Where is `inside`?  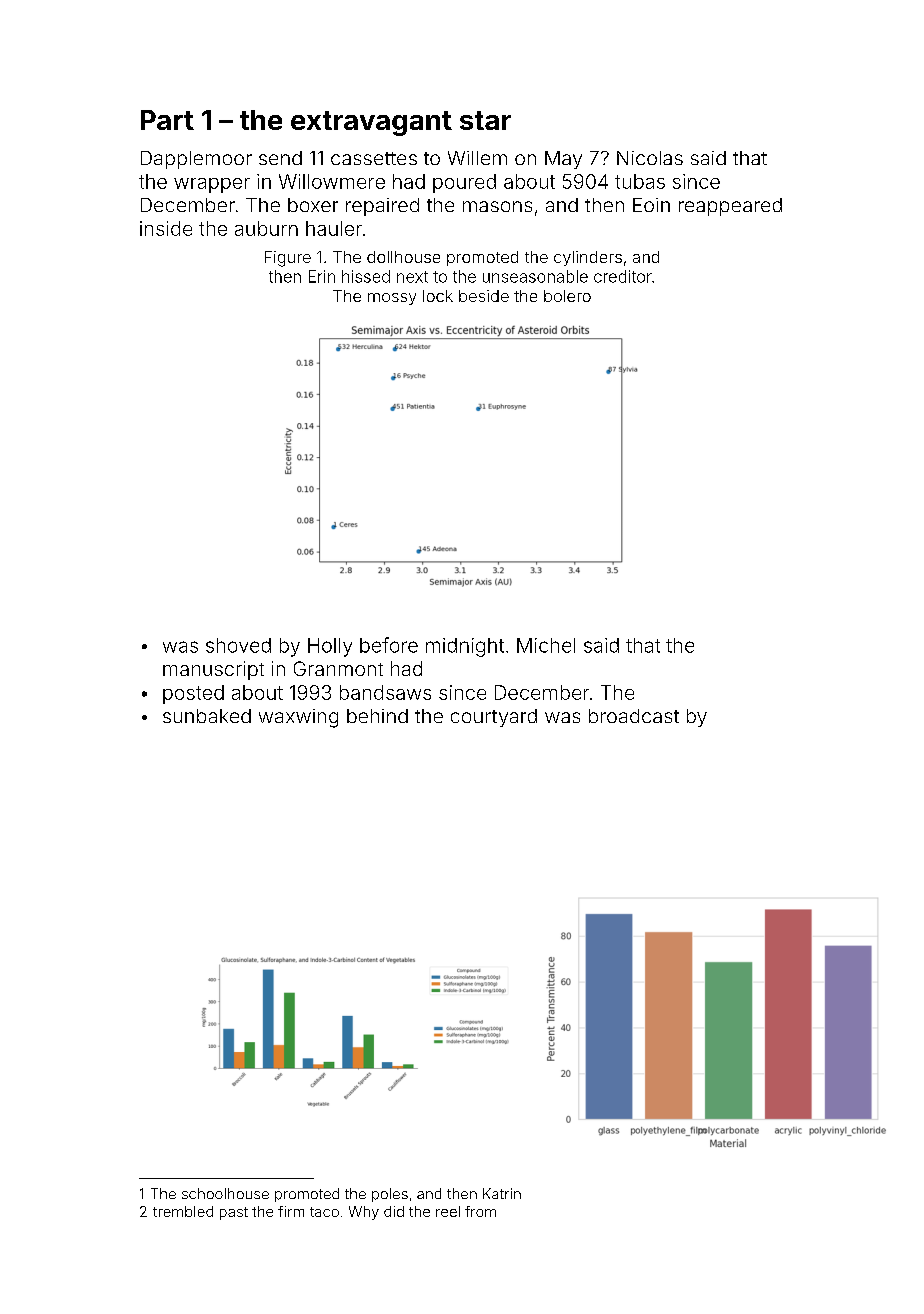 inside is located at coordinates (166, 228).
